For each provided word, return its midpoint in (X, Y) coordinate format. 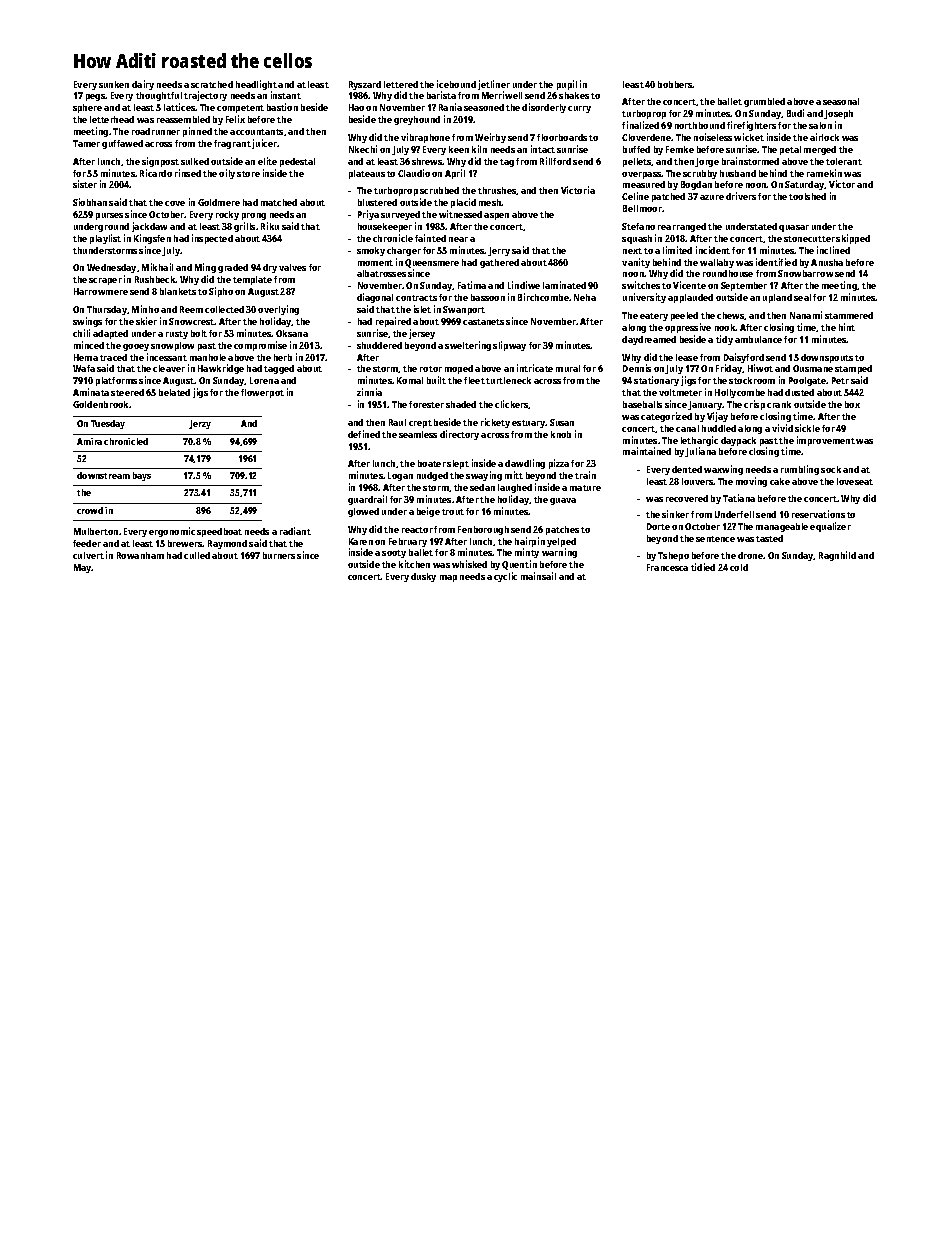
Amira (89, 441)
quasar (794, 228)
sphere (87, 108)
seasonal (841, 101)
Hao (356, 107)
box (852, 404)
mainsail (538, 576)
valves (292, 267)
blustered (377, 202)
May (83, 568)
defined (364, 434)
